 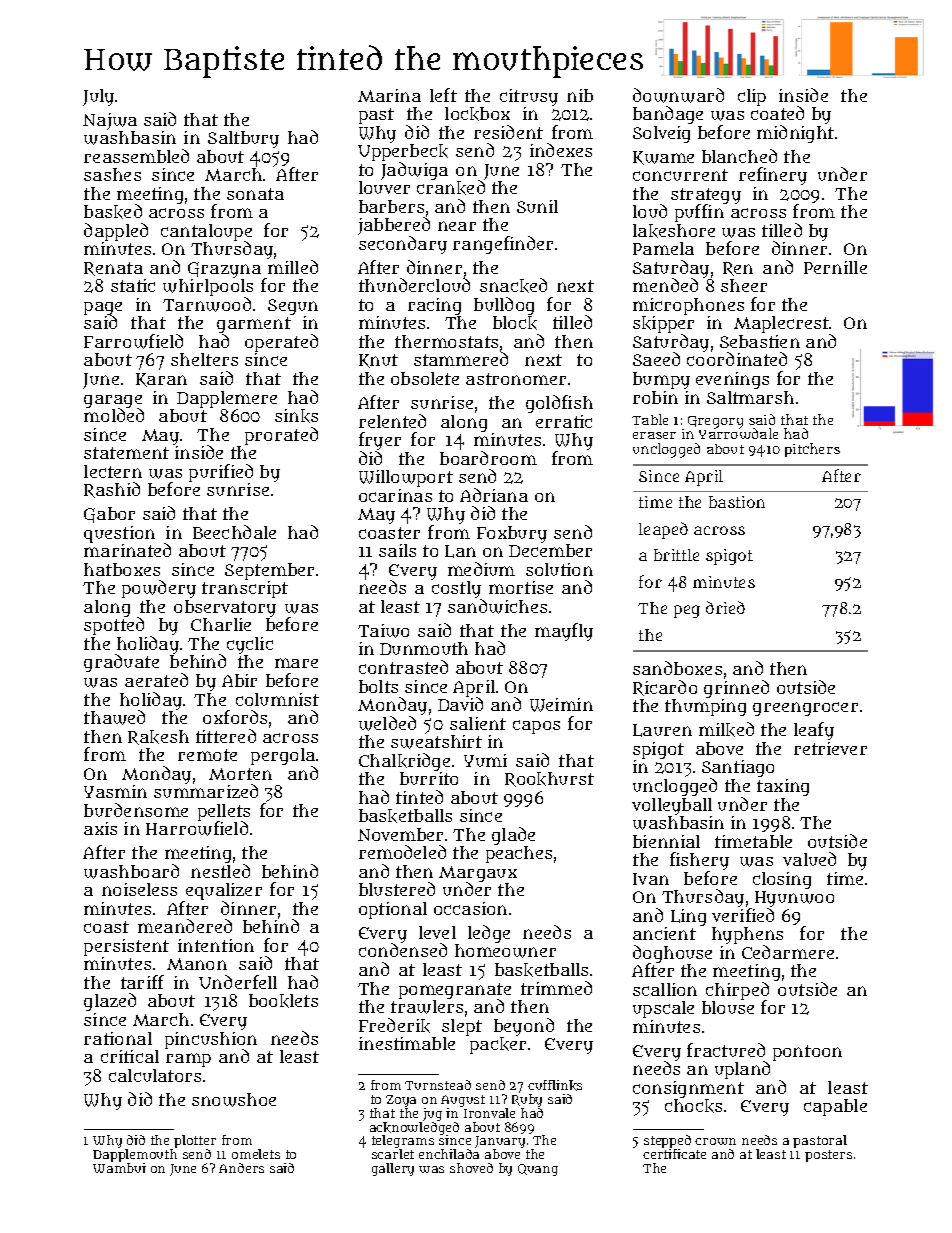 I want to click on coated, so click(x=777, y=113).
